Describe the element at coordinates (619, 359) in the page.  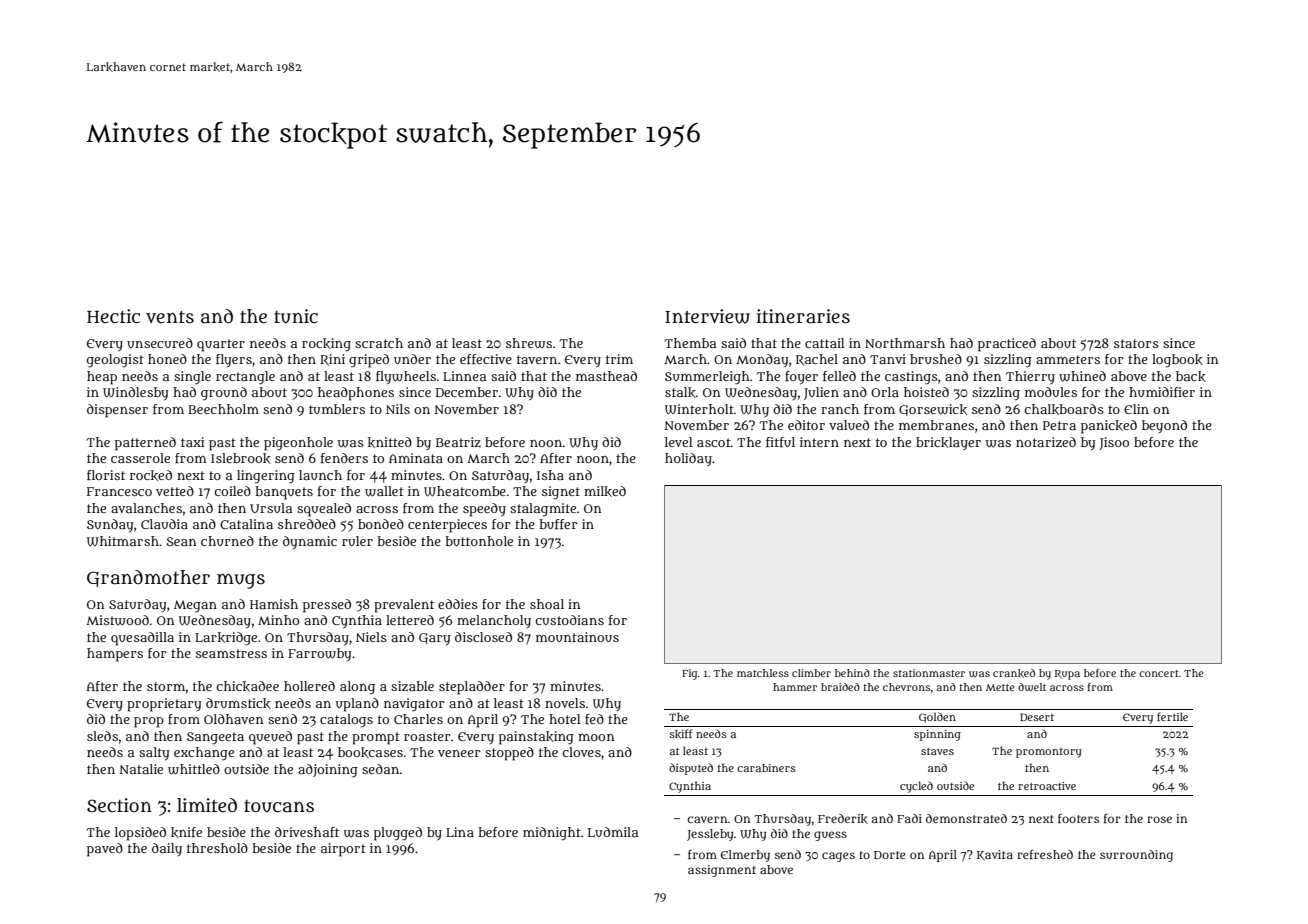
I see `trim` at that location.
